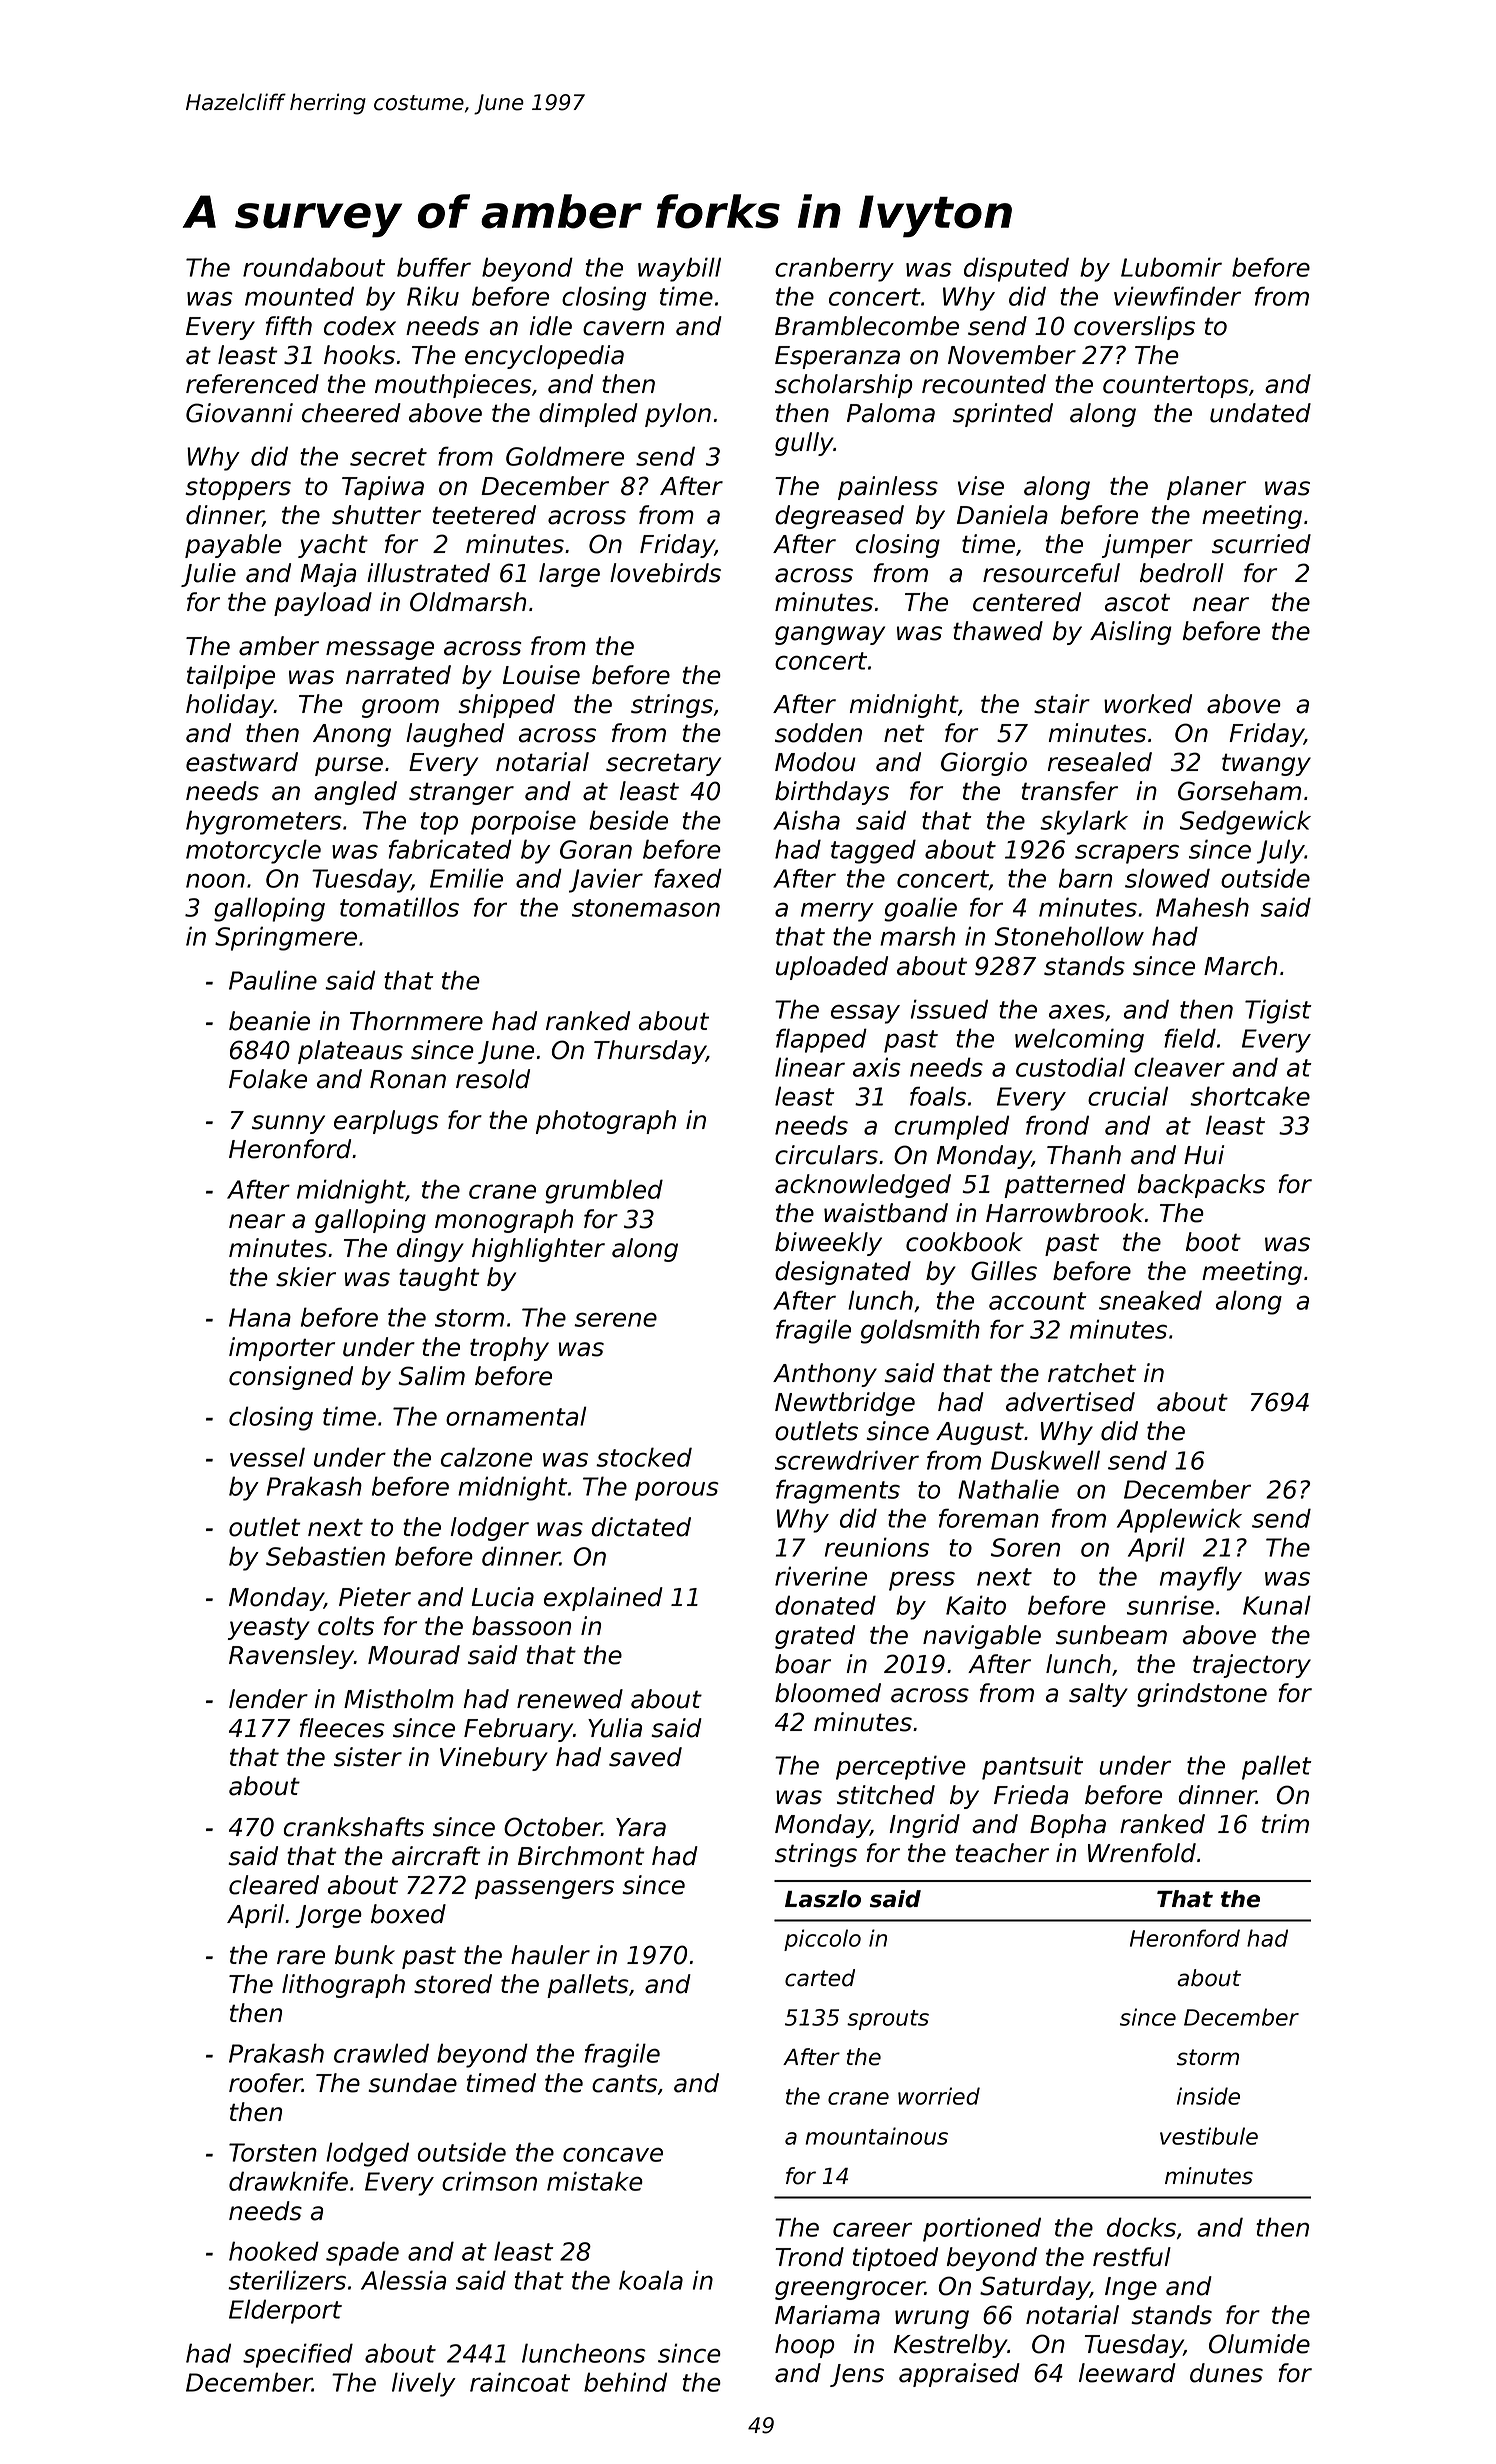  Describe the element at coordinates (834, 269) in the screenshot. I see `cranberry` at that location.
